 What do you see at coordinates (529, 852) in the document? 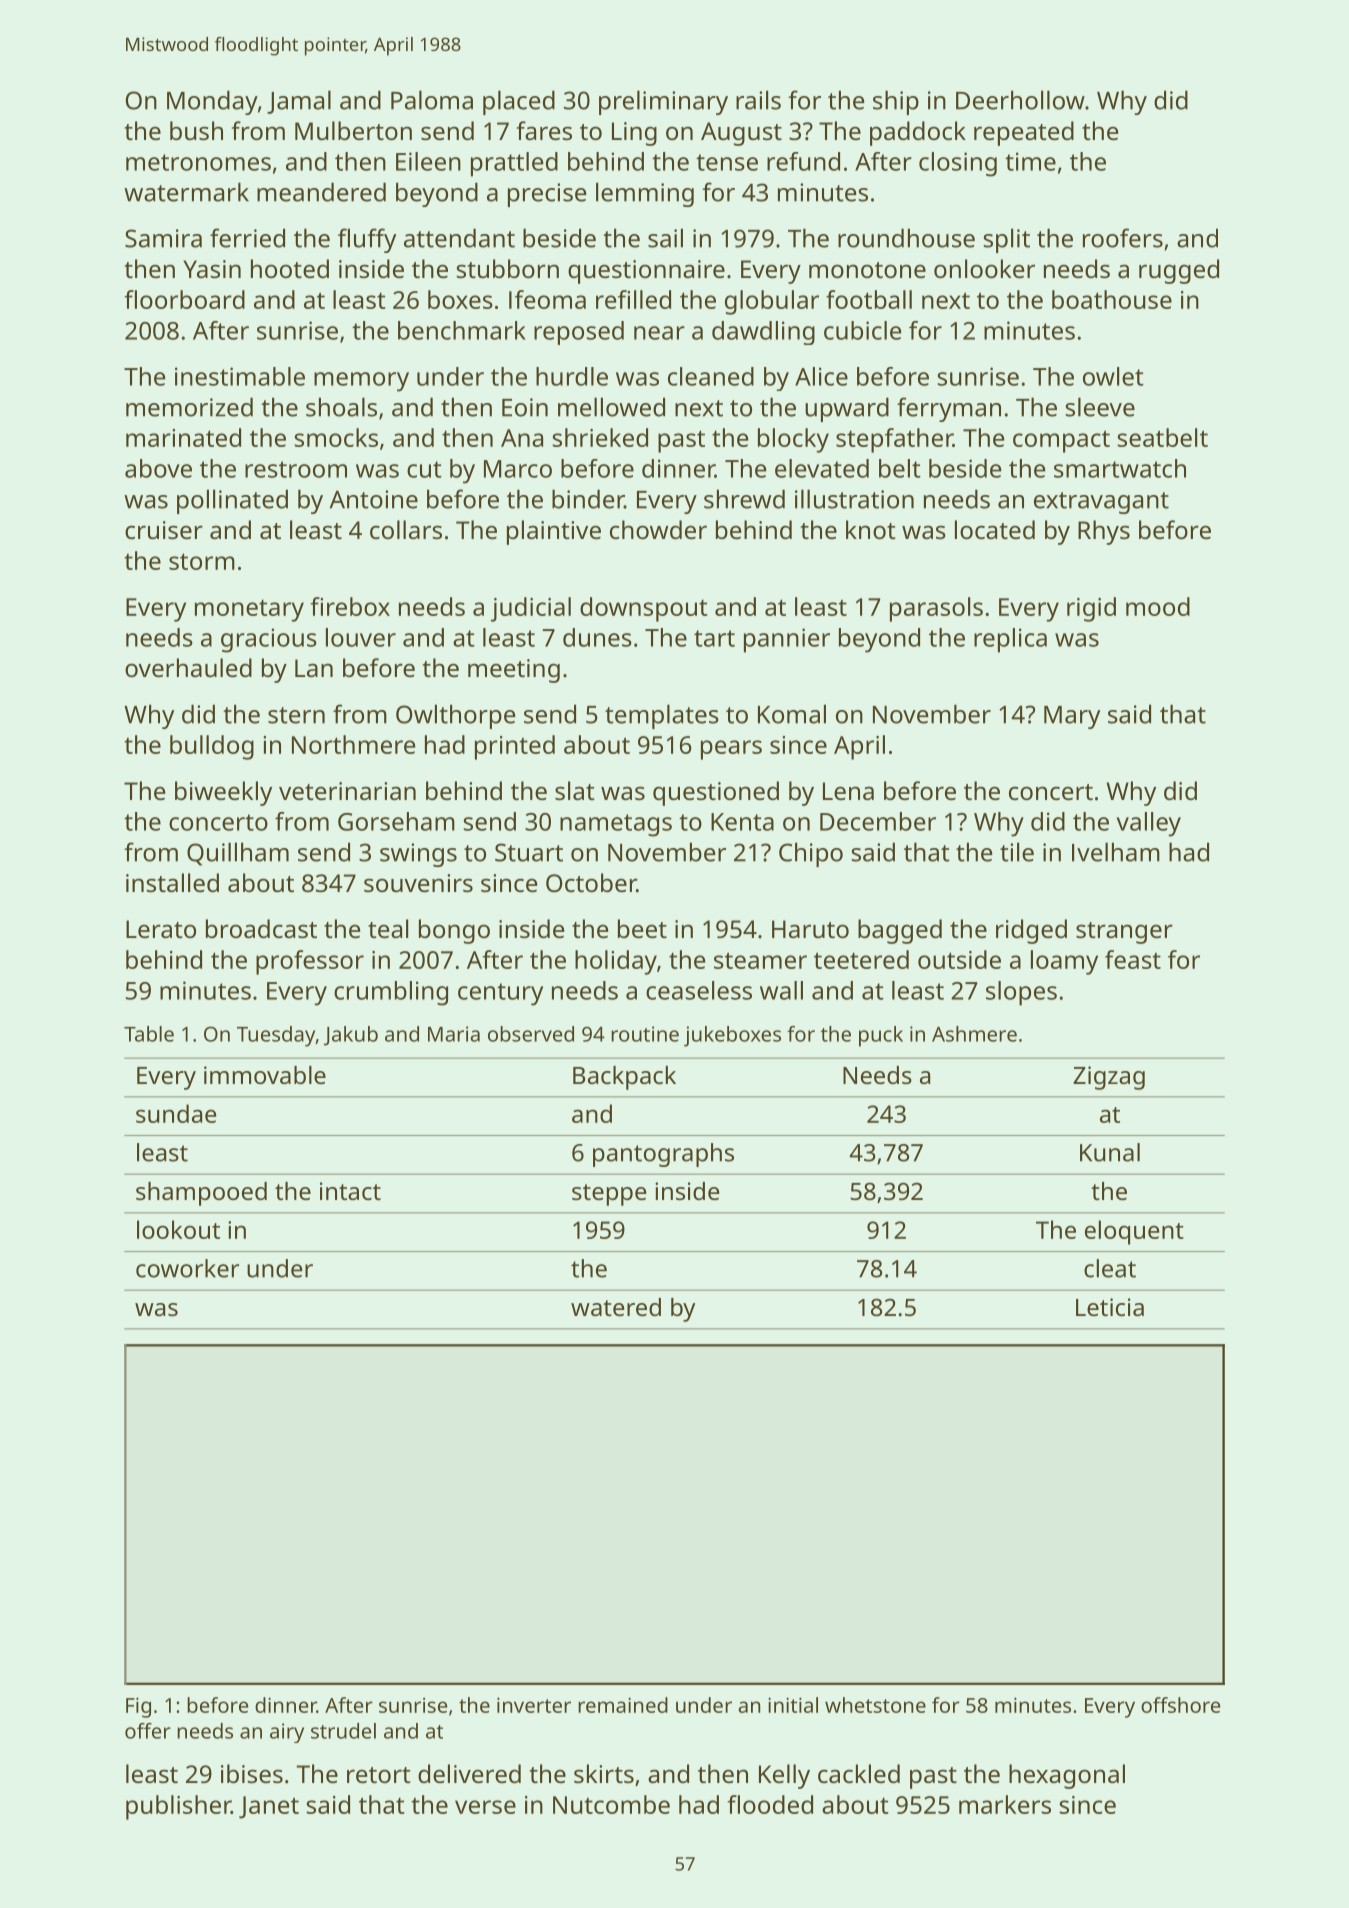
I see `Stuart` at bounding box center [529, 852].
